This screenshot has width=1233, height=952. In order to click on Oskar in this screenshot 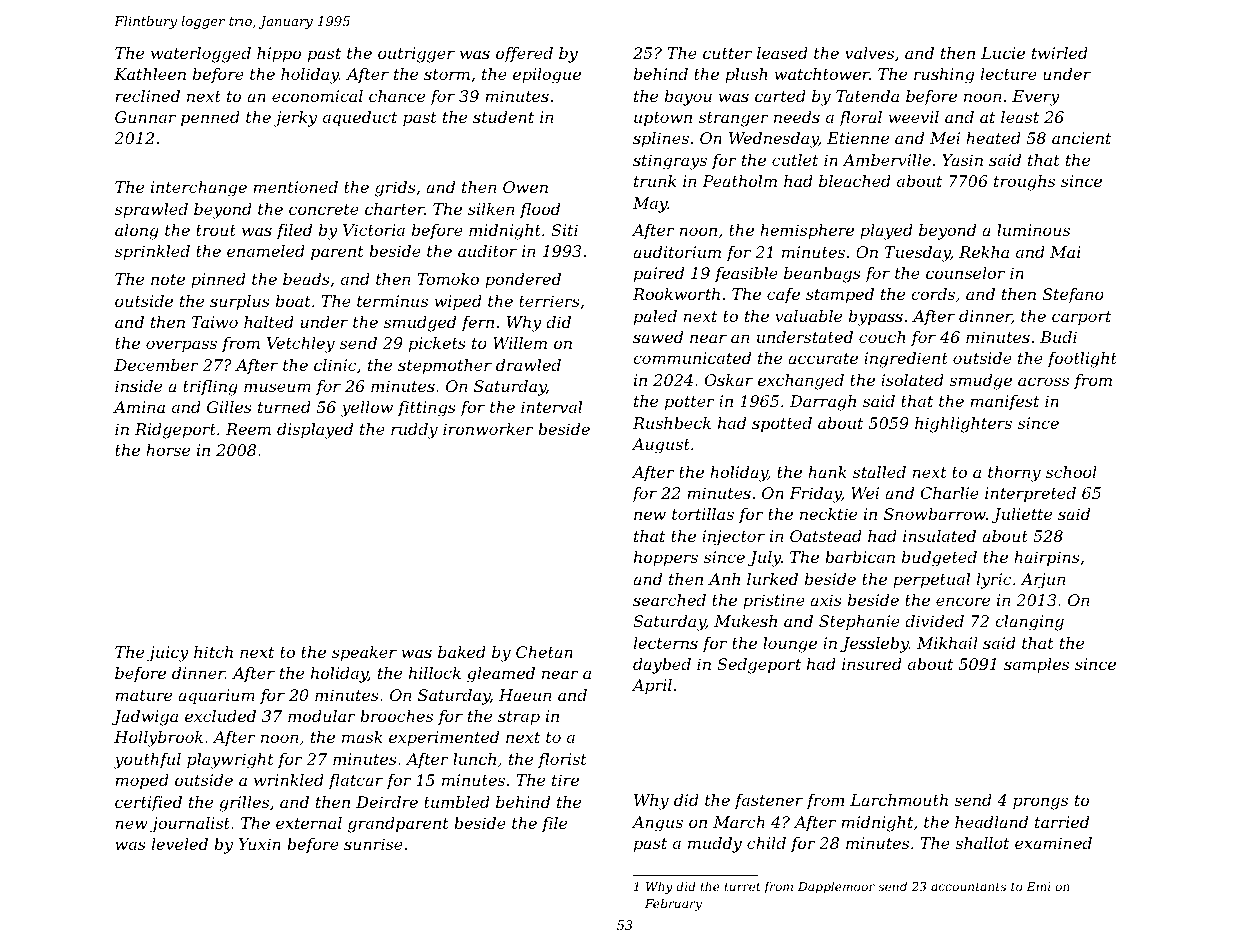, I will do `click(729, 380)`.
